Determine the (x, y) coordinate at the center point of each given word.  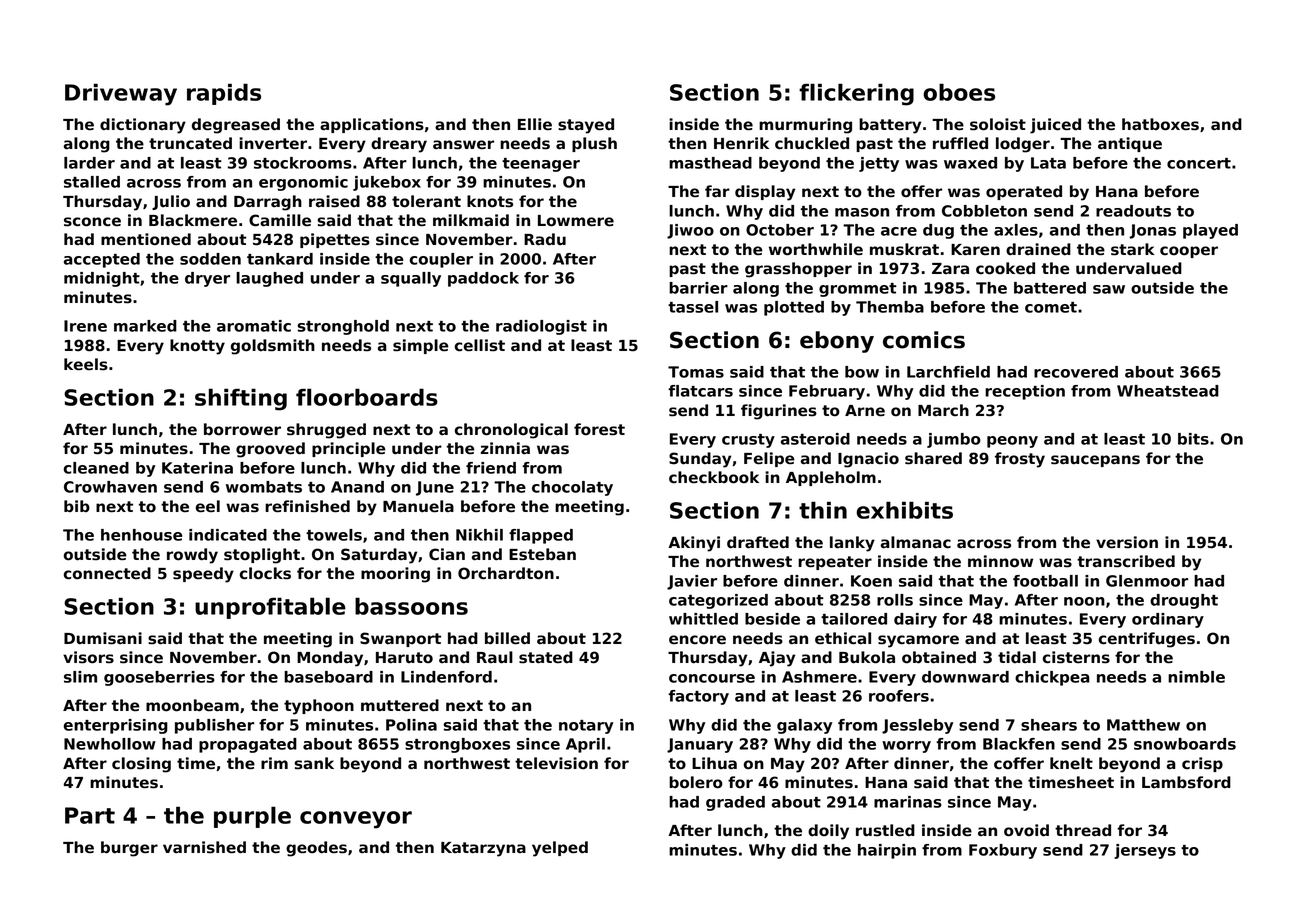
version (1127, 542)
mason (862, 212)
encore (697, 640)
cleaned (96, 468)
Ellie (535, 124)
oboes (959, 92)
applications (372, 125)
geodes (316, 849)
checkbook (714, 477)
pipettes (335, 240)
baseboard (328, 677)
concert (1199, 163)
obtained (939, 657)
